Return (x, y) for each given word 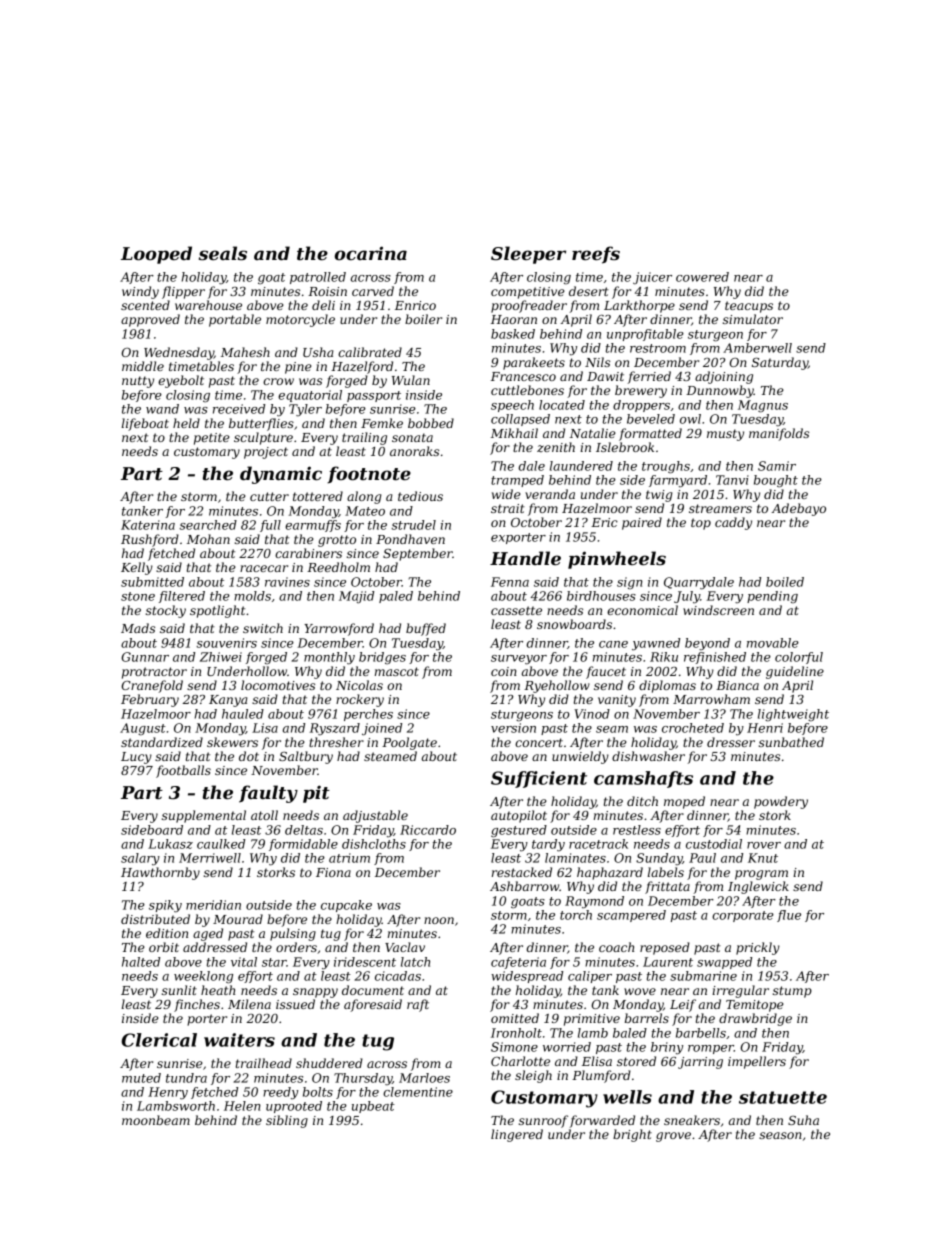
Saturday (780, 363)
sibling (287, 1121)
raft (418, 1005)
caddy (733, 523)
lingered (517, 1135)
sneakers (692, 1120)
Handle (525, 558)
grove (673, 1137)
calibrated (370, 352)
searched (208, 525)
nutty (138, 382)
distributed (155, 919)
